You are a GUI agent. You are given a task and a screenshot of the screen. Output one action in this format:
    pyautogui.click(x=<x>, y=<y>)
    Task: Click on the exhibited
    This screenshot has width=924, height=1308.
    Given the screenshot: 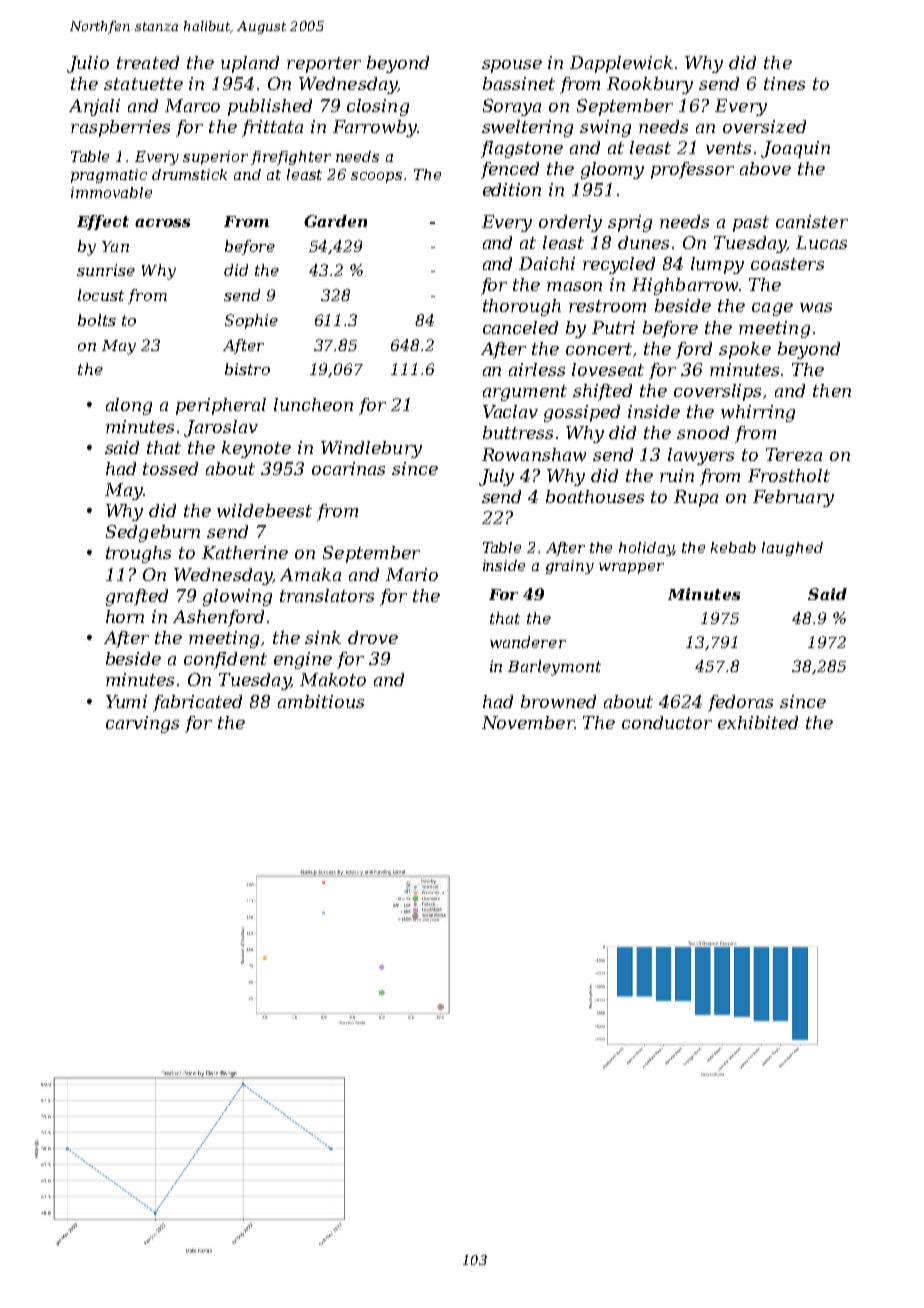 What is the action you would take?
    pyautogui.click(x=758, y=722)
